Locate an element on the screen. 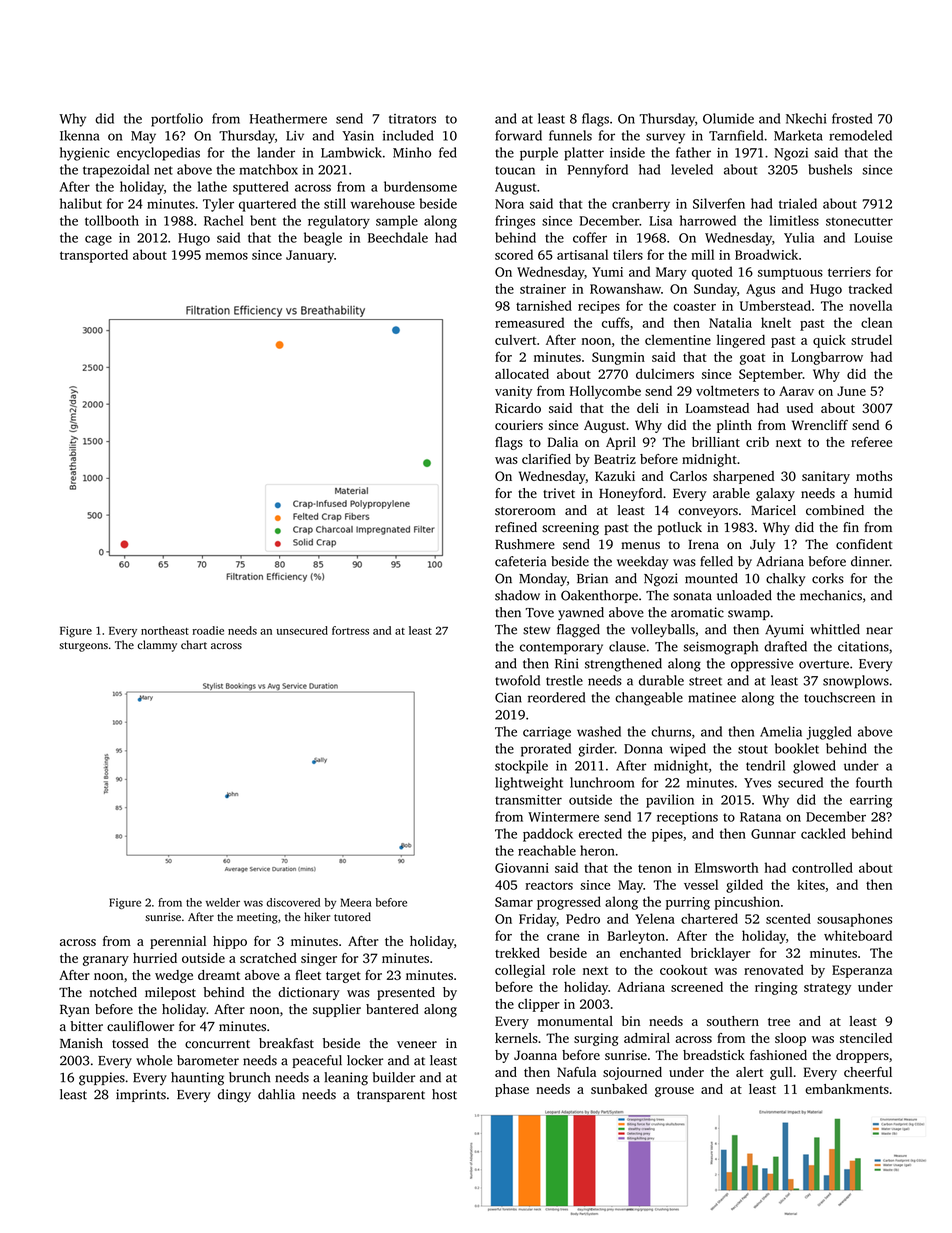 This screenshot has width=952, height=1233. coaster is located at coordinates (694, 306).
